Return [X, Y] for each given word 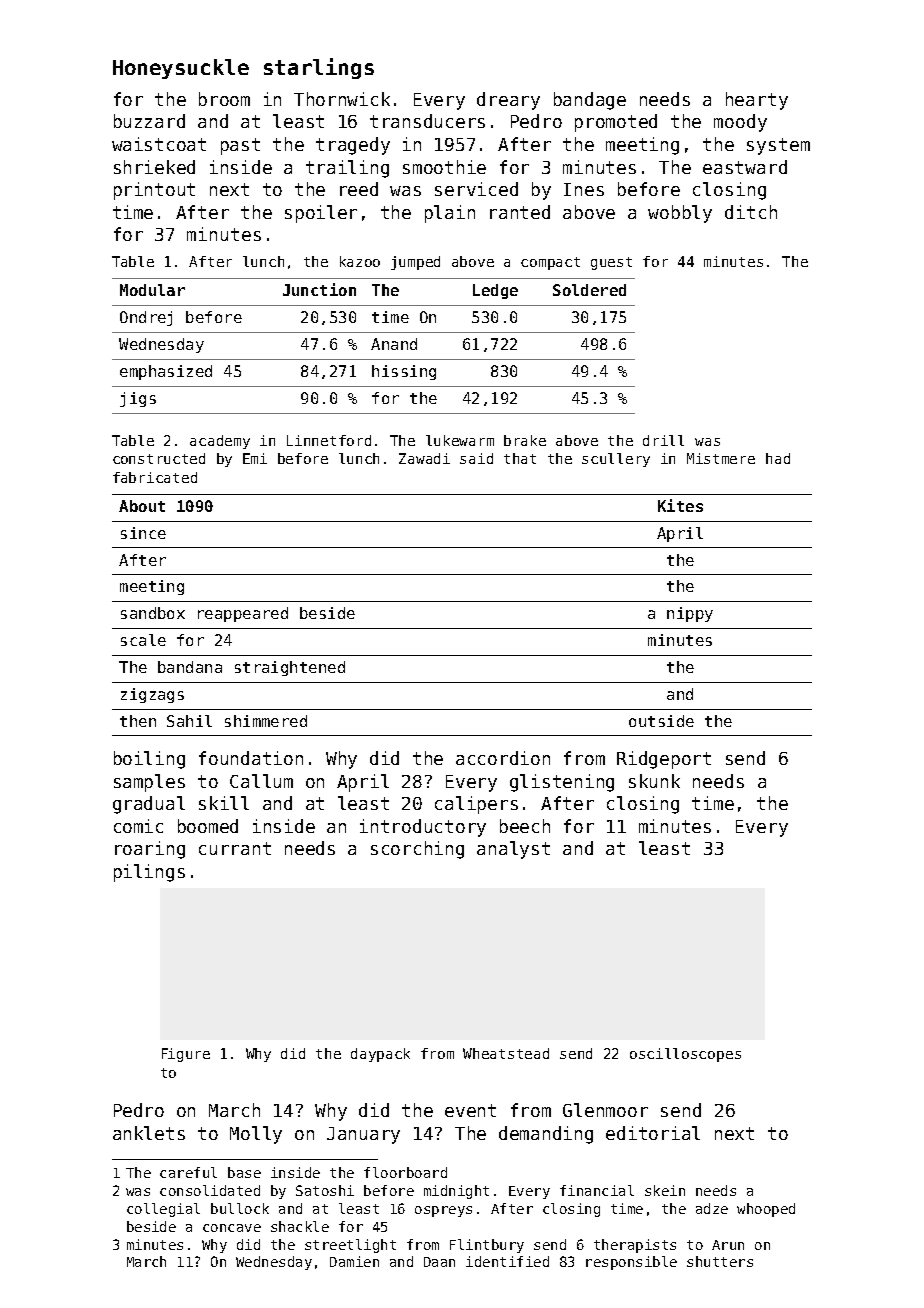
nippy [690, 614]
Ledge [495, 291]
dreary [508, 101]
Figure [186, 1055]
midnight [456, 1192]
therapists [635, 1246]
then [138, 721]
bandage [590, 101]
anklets [149, 1133]
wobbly [680, 214]
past [240, 146]
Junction [319, 289]
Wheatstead [506, 1053]
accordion [503, 758]
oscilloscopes [685, 1055]
